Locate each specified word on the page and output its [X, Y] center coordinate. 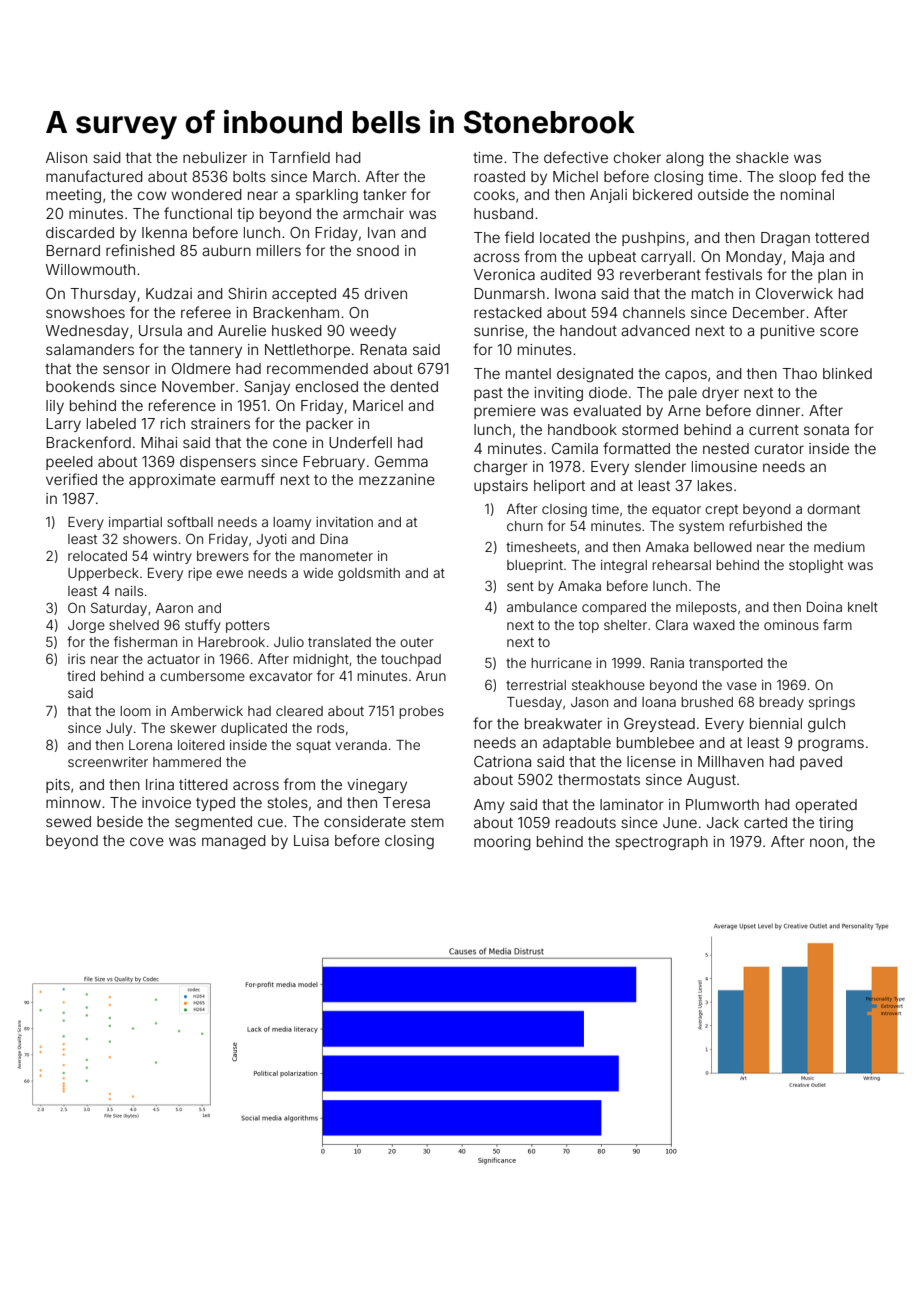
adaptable [577, 744]
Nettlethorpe [307, 351]
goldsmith [369, 574]
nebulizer [215, 157]
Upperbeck [103, 574]
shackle [762, 157]
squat [313, 746]
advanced [655, 330]
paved [821, 763]
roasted [499, 176]
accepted [304, 295]
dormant [833, 509]
